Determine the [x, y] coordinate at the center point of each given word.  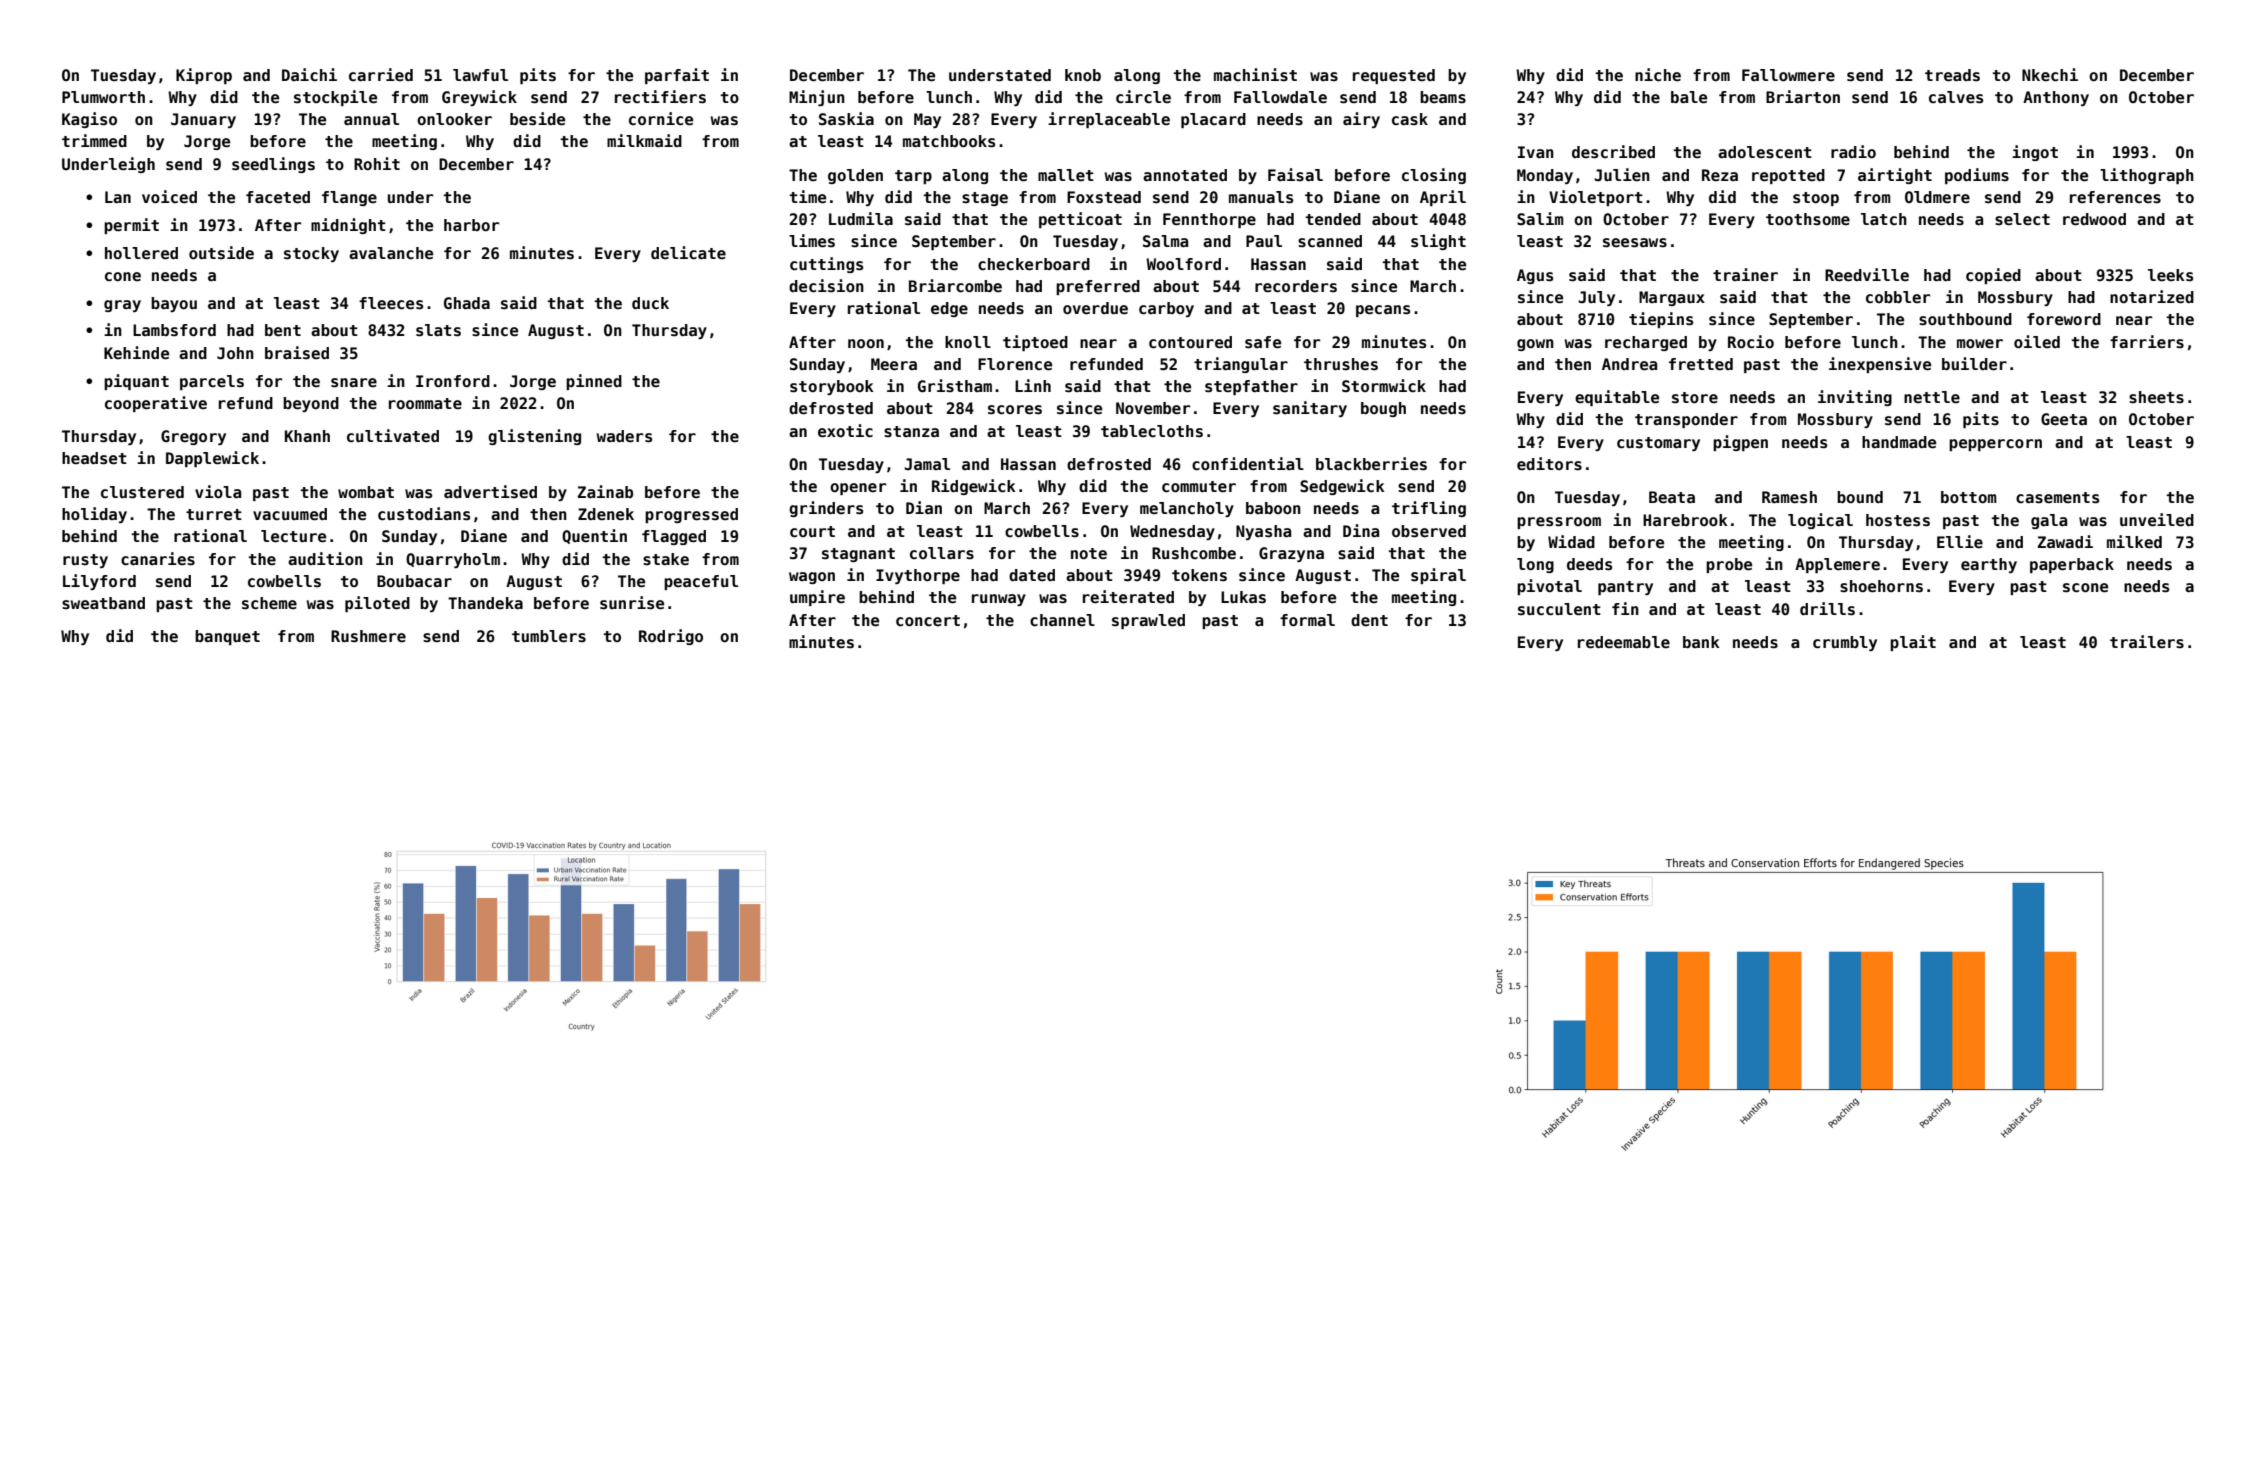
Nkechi [2050, 75]
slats [438, 330]
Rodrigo [671, 637]
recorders [1296, 286]
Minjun [817, 98]
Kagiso [89, 120]
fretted [1701, 364]
